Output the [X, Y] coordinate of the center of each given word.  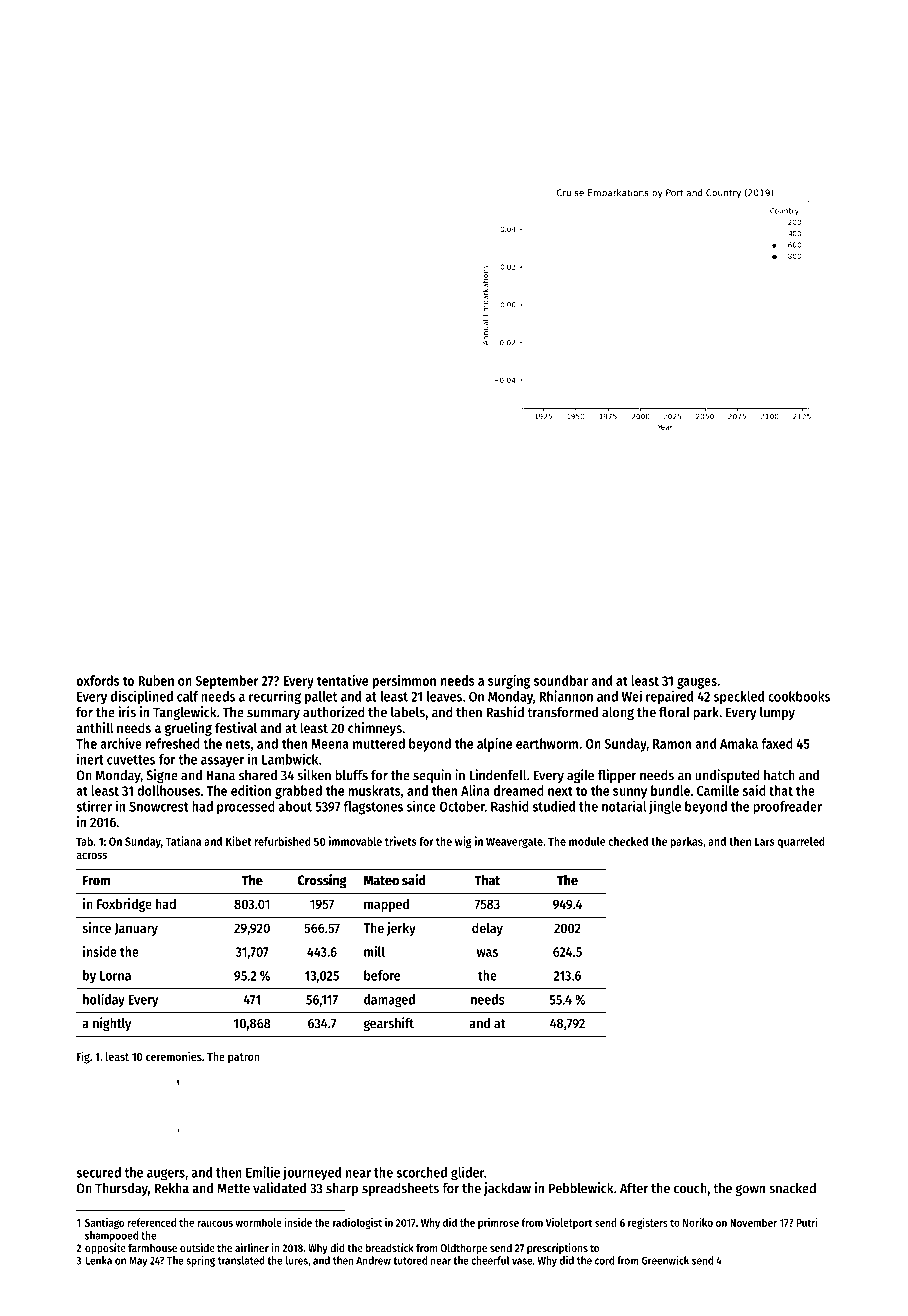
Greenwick [665, 1260]
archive [121, 743]
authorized [334, 712]
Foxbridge [124, 905]
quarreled [801, 842]
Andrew [373, 1260]
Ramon [672, 744]
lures [297, 1260]
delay [487, 929]
